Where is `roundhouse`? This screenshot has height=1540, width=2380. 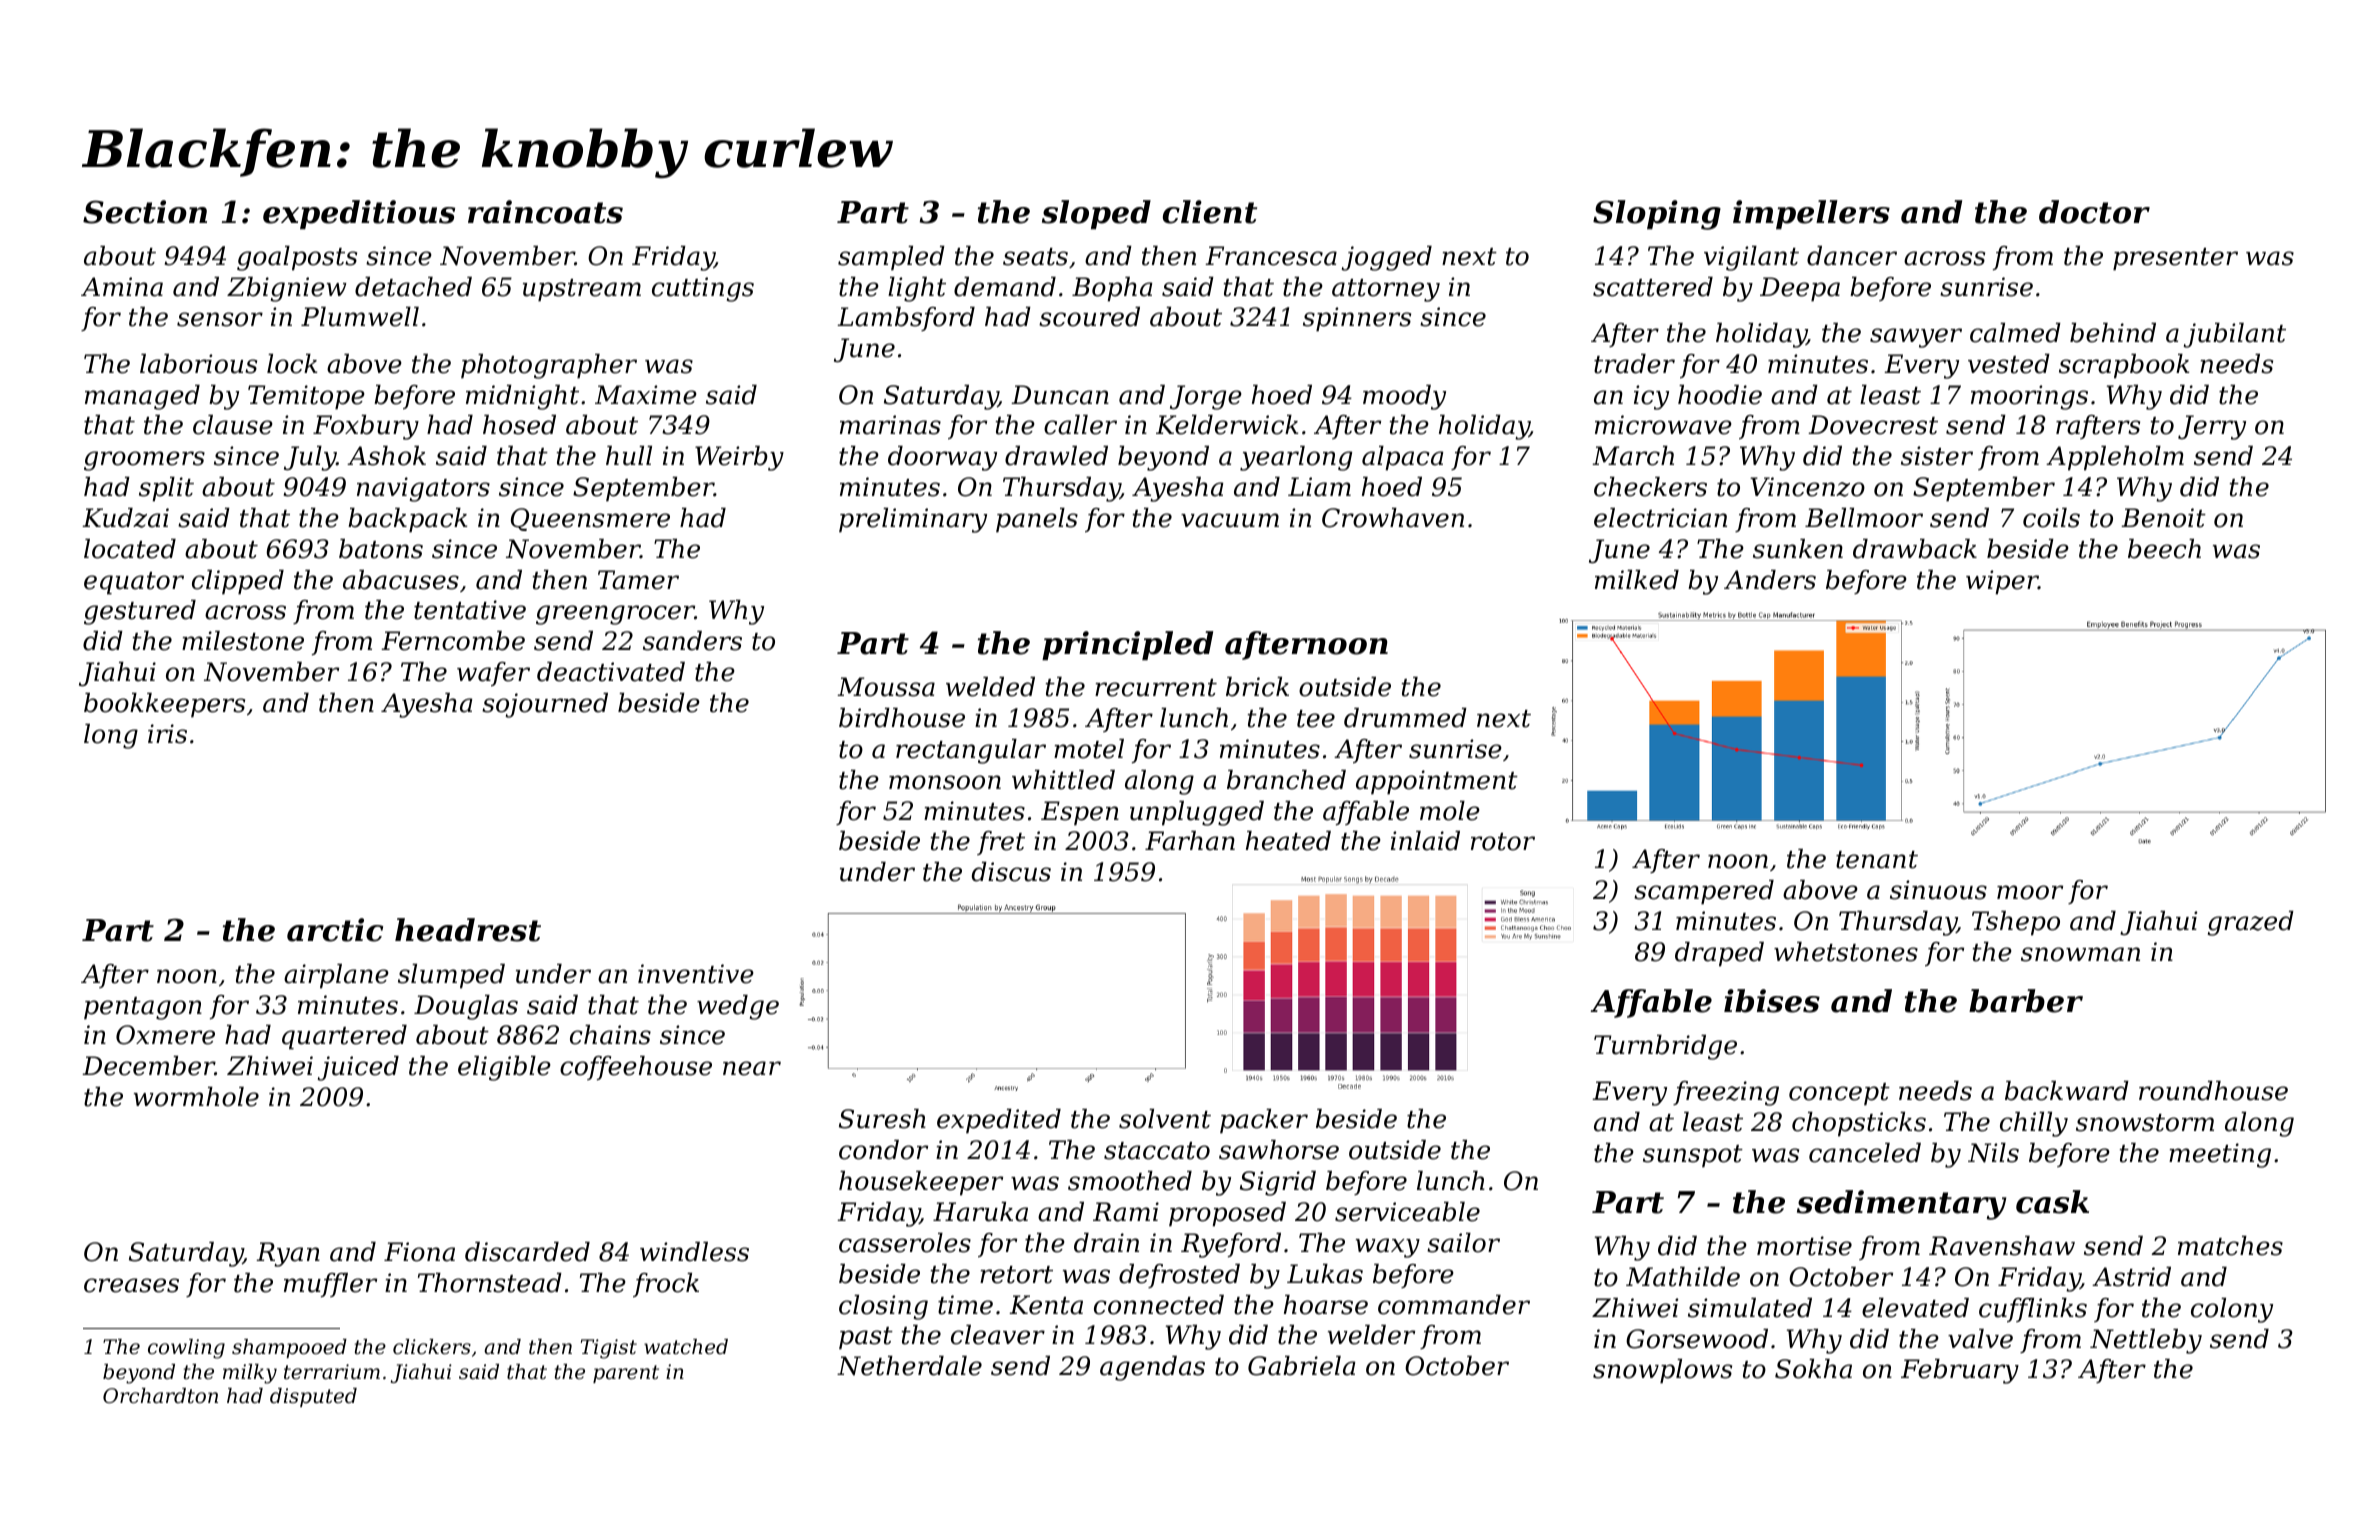
roundhouse is located at coordinates (2213, 1091).
